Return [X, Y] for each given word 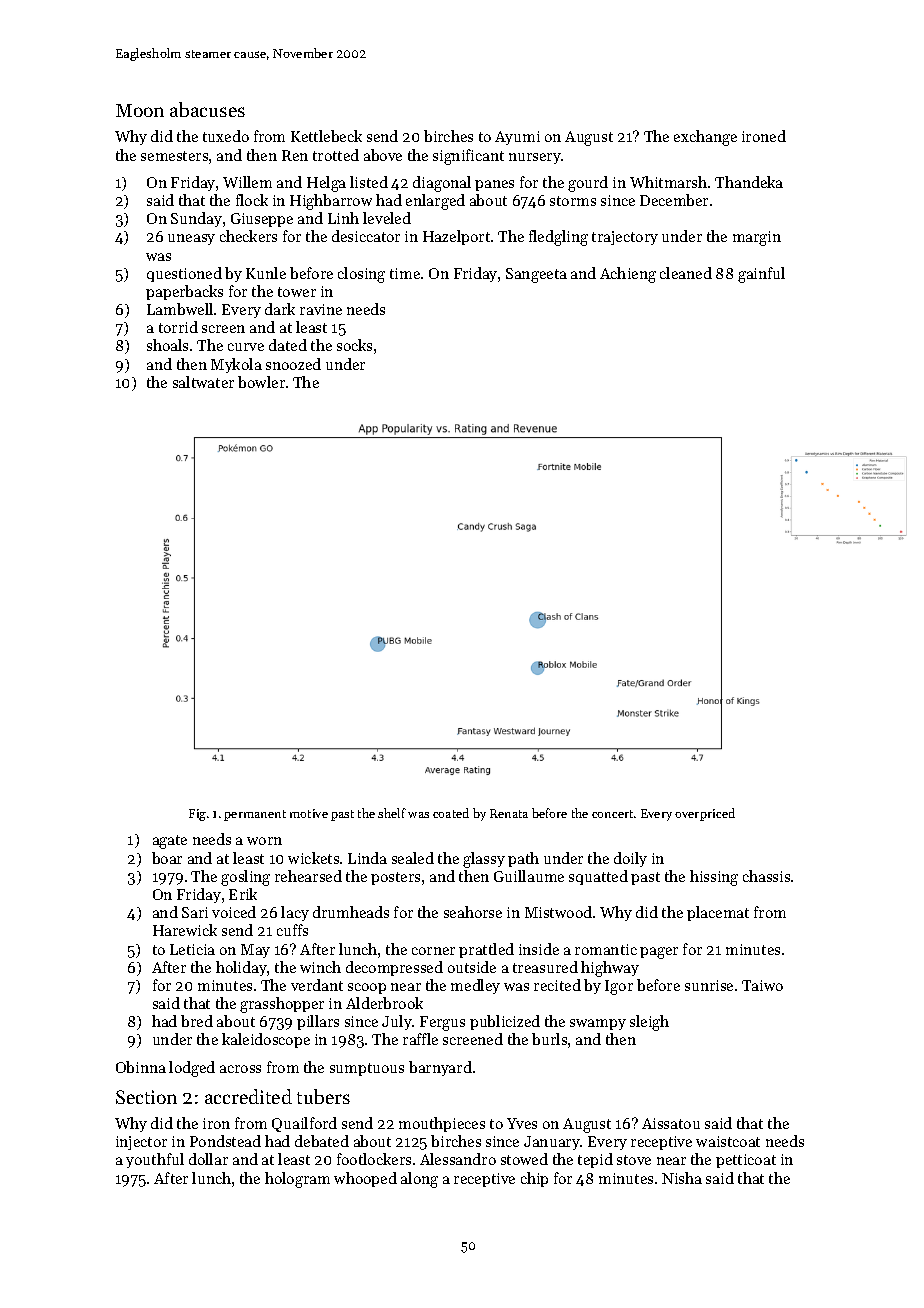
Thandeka [749, 182]
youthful [155, 1160]
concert [612, 814]
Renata [509, 813]
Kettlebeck [326, 136]
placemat [718, 913]
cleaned [686, 273]
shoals [167, 345]
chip [534, 1179]
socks [354, 345]
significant [468, 157]
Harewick [185, 930]
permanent [255, 815]
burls [549, 1039]
